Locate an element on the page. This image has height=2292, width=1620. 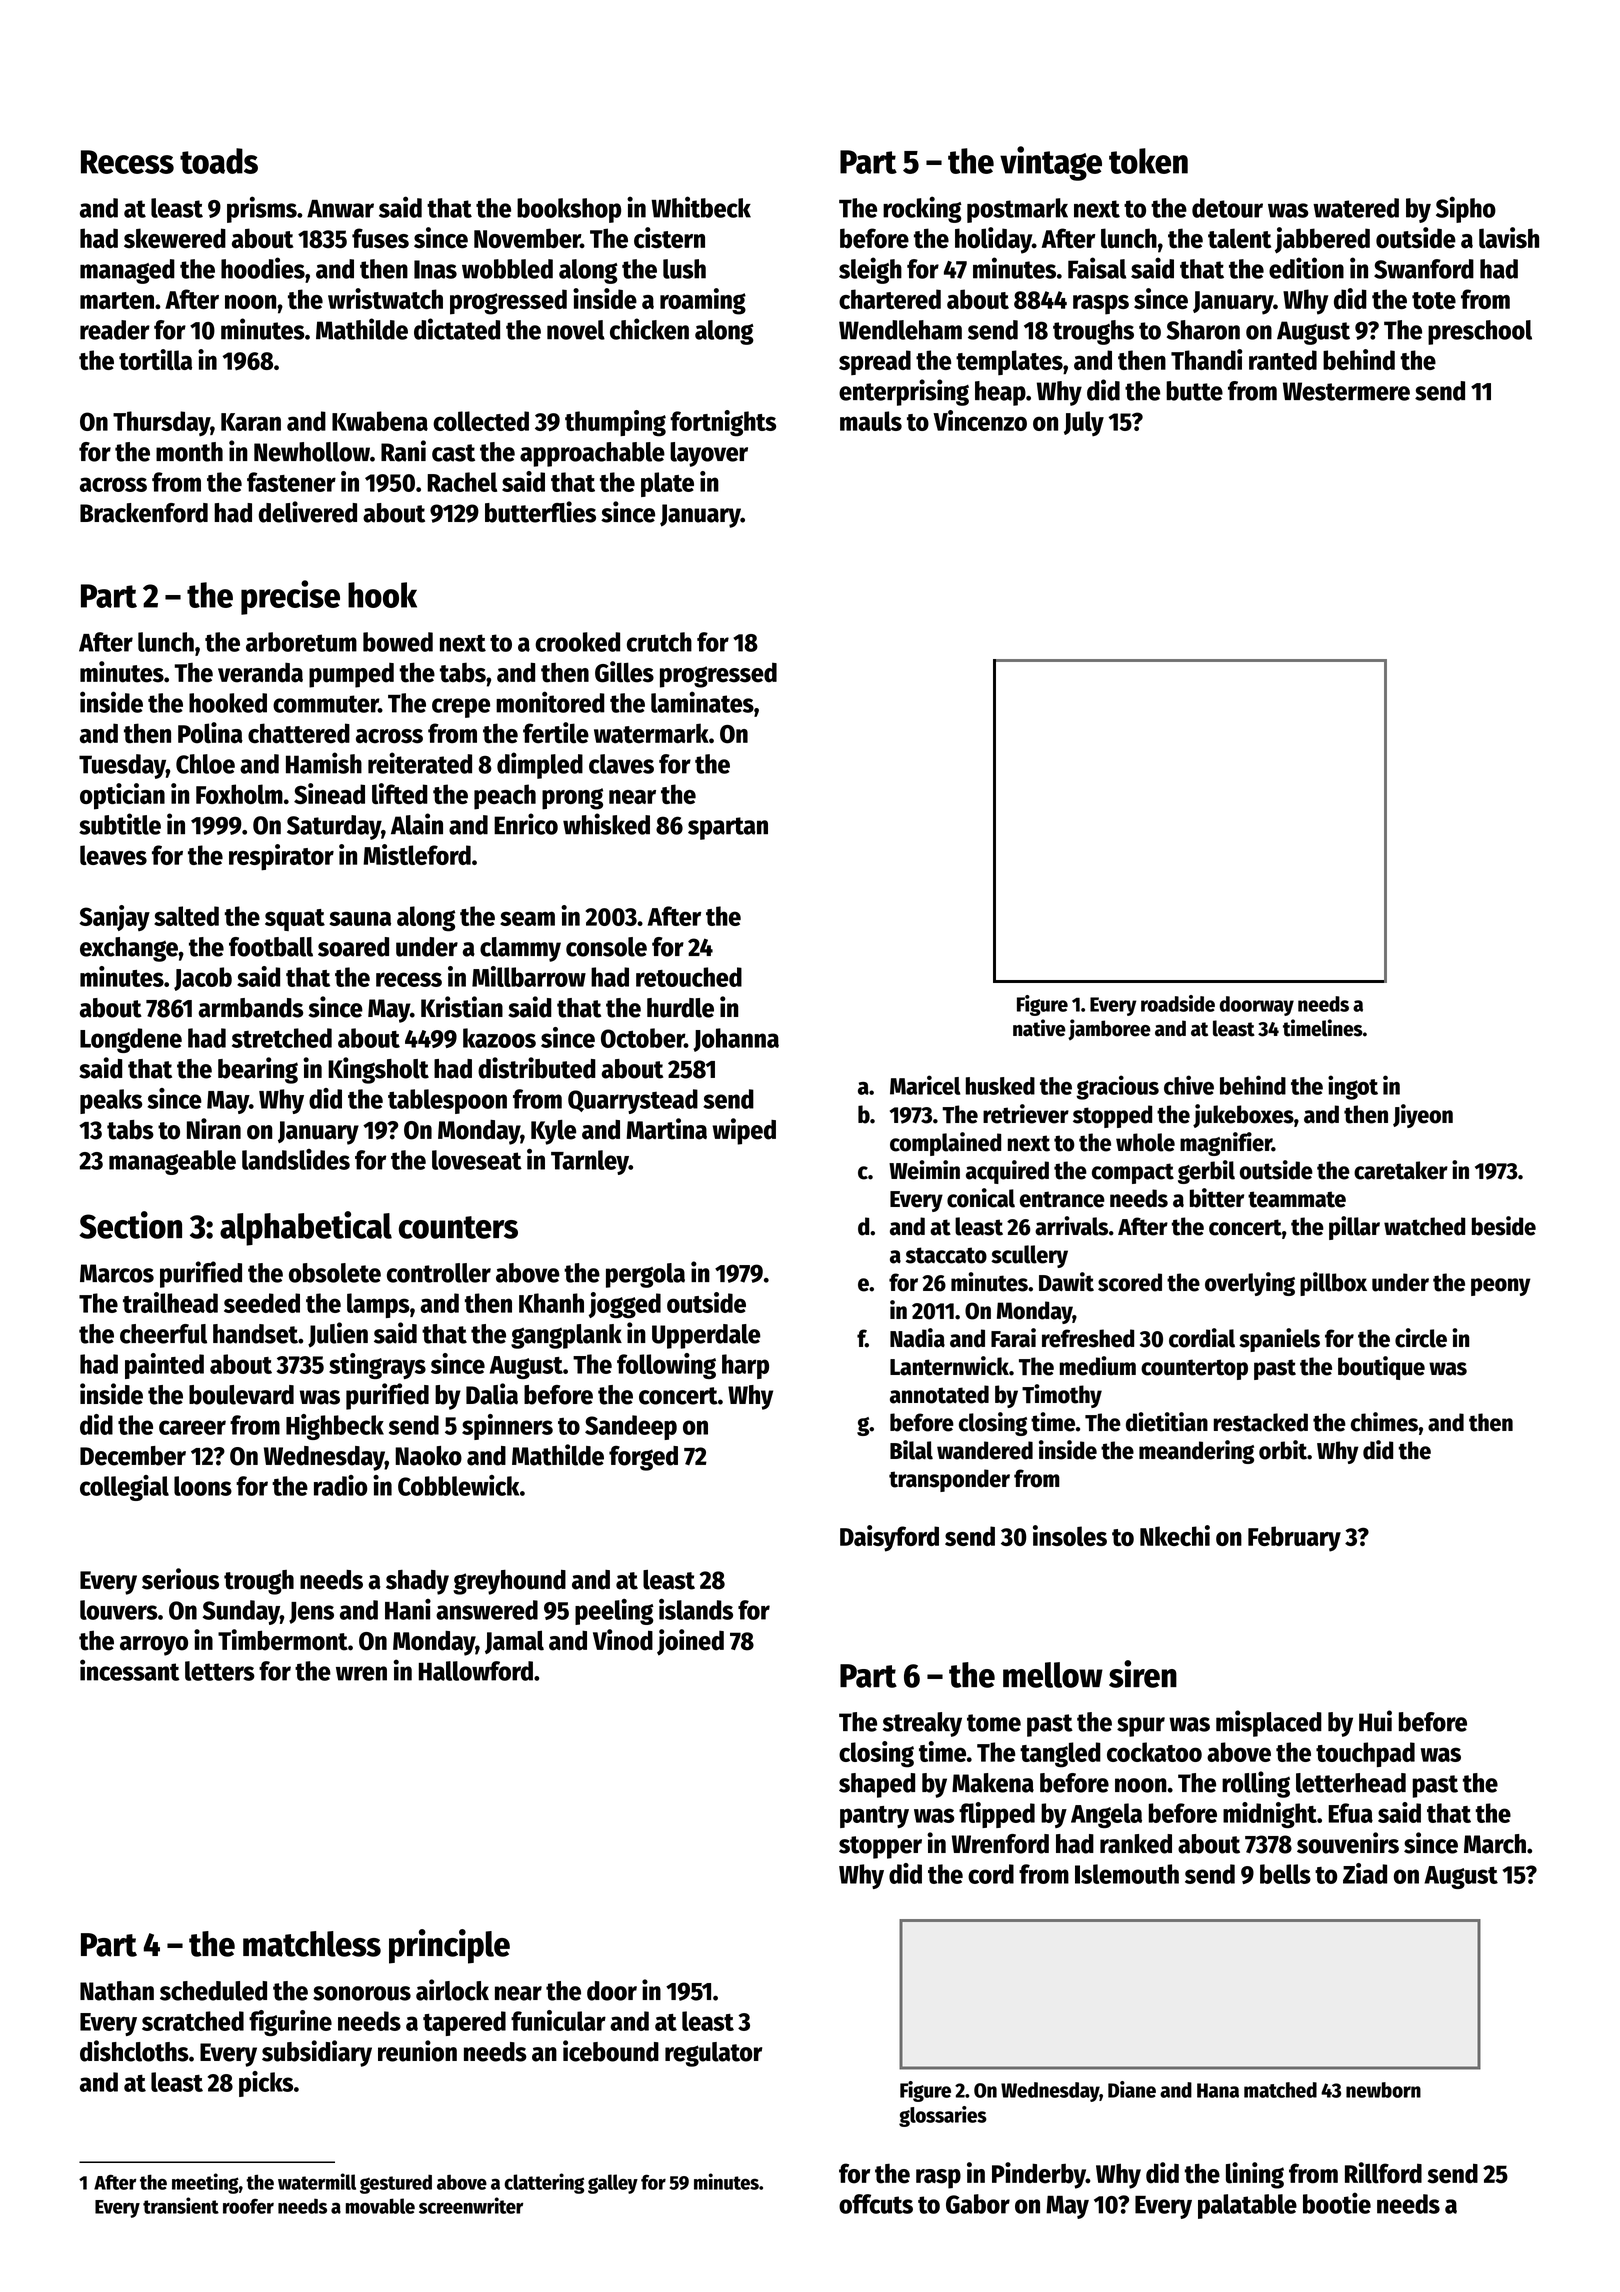
October is located at coordinates (642, 1038).
